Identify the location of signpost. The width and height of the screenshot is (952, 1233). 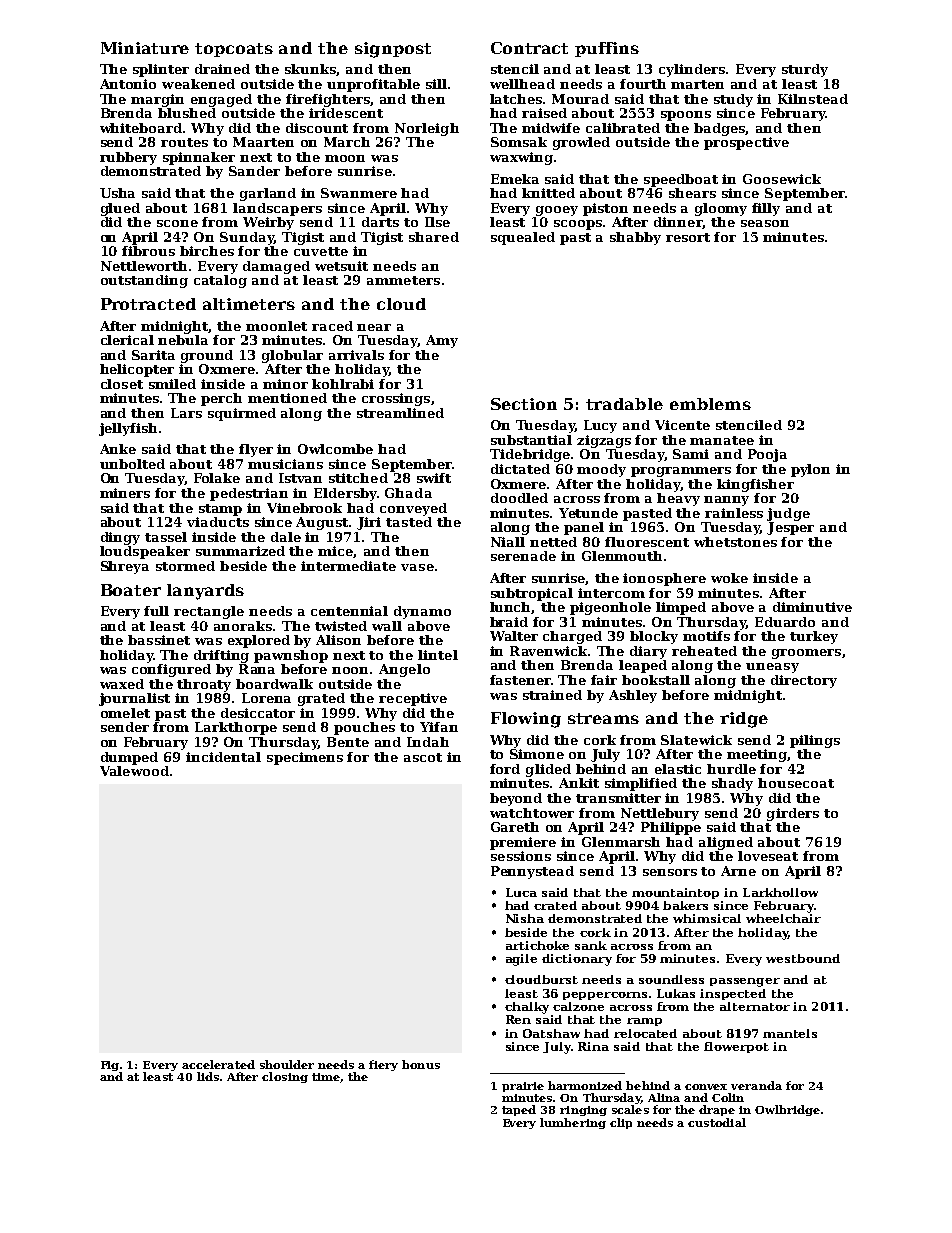
(393, 50).
